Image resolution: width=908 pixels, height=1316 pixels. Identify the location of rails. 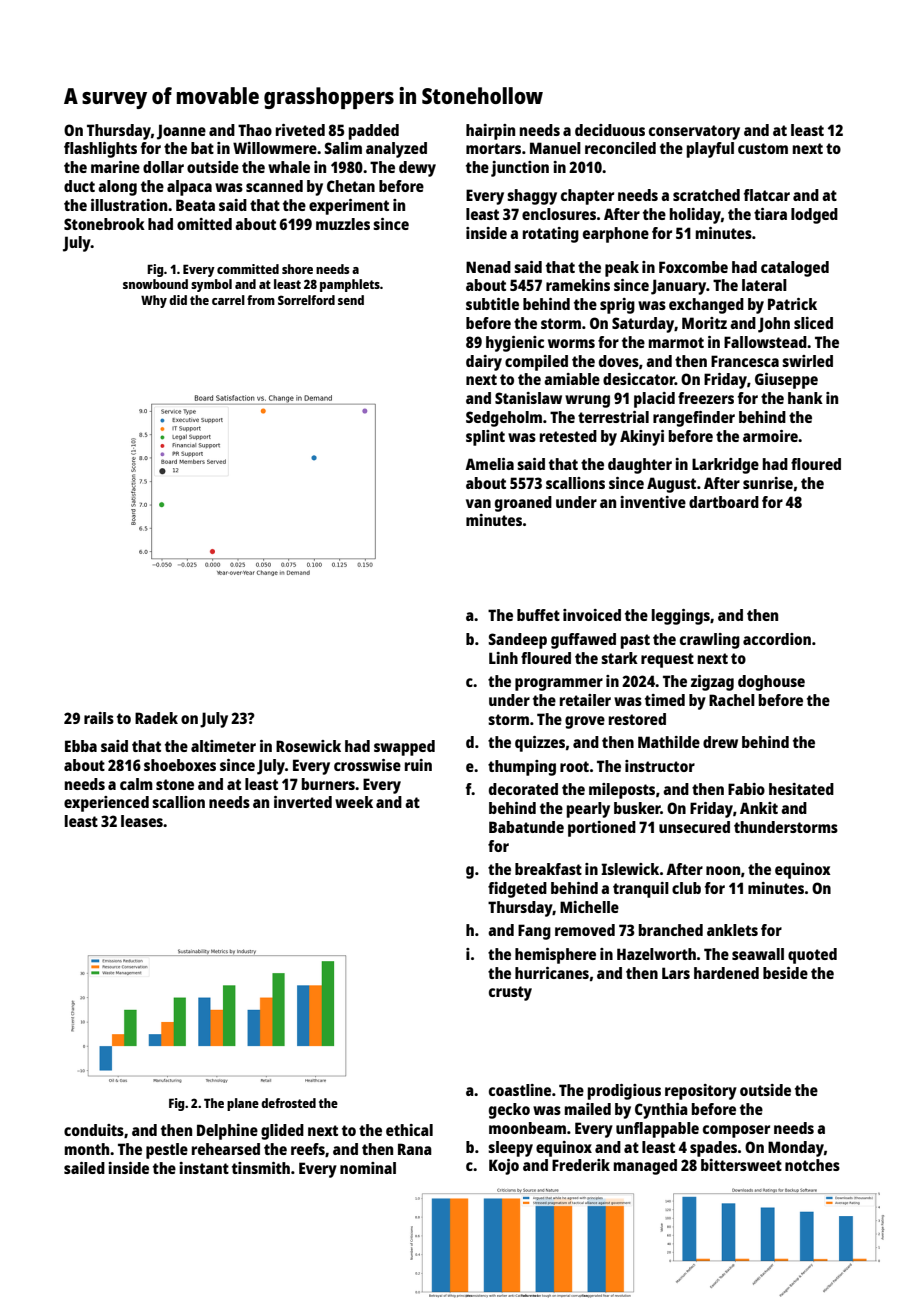
(99, 718).
